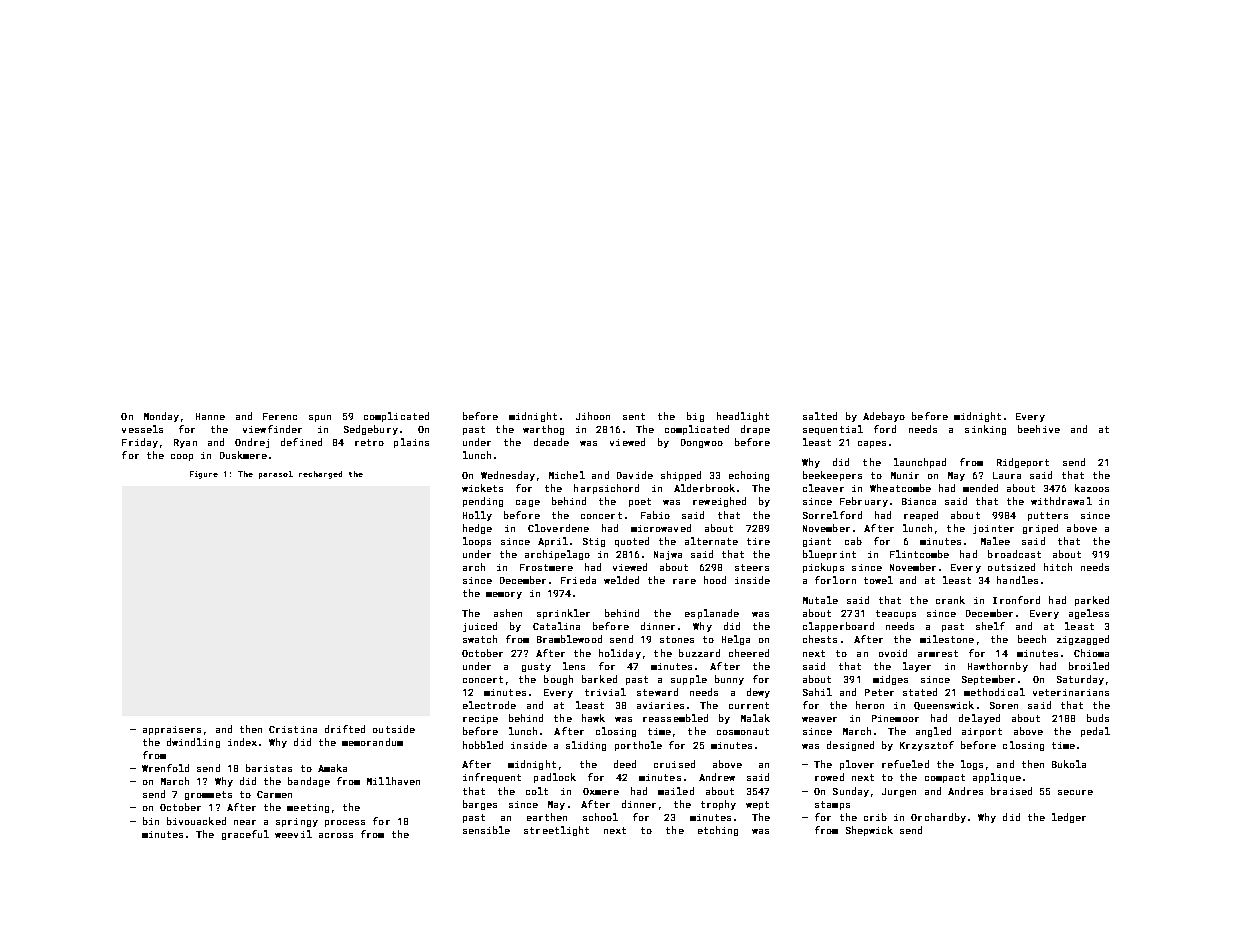  I want to click on towel, so click(878, 580).
